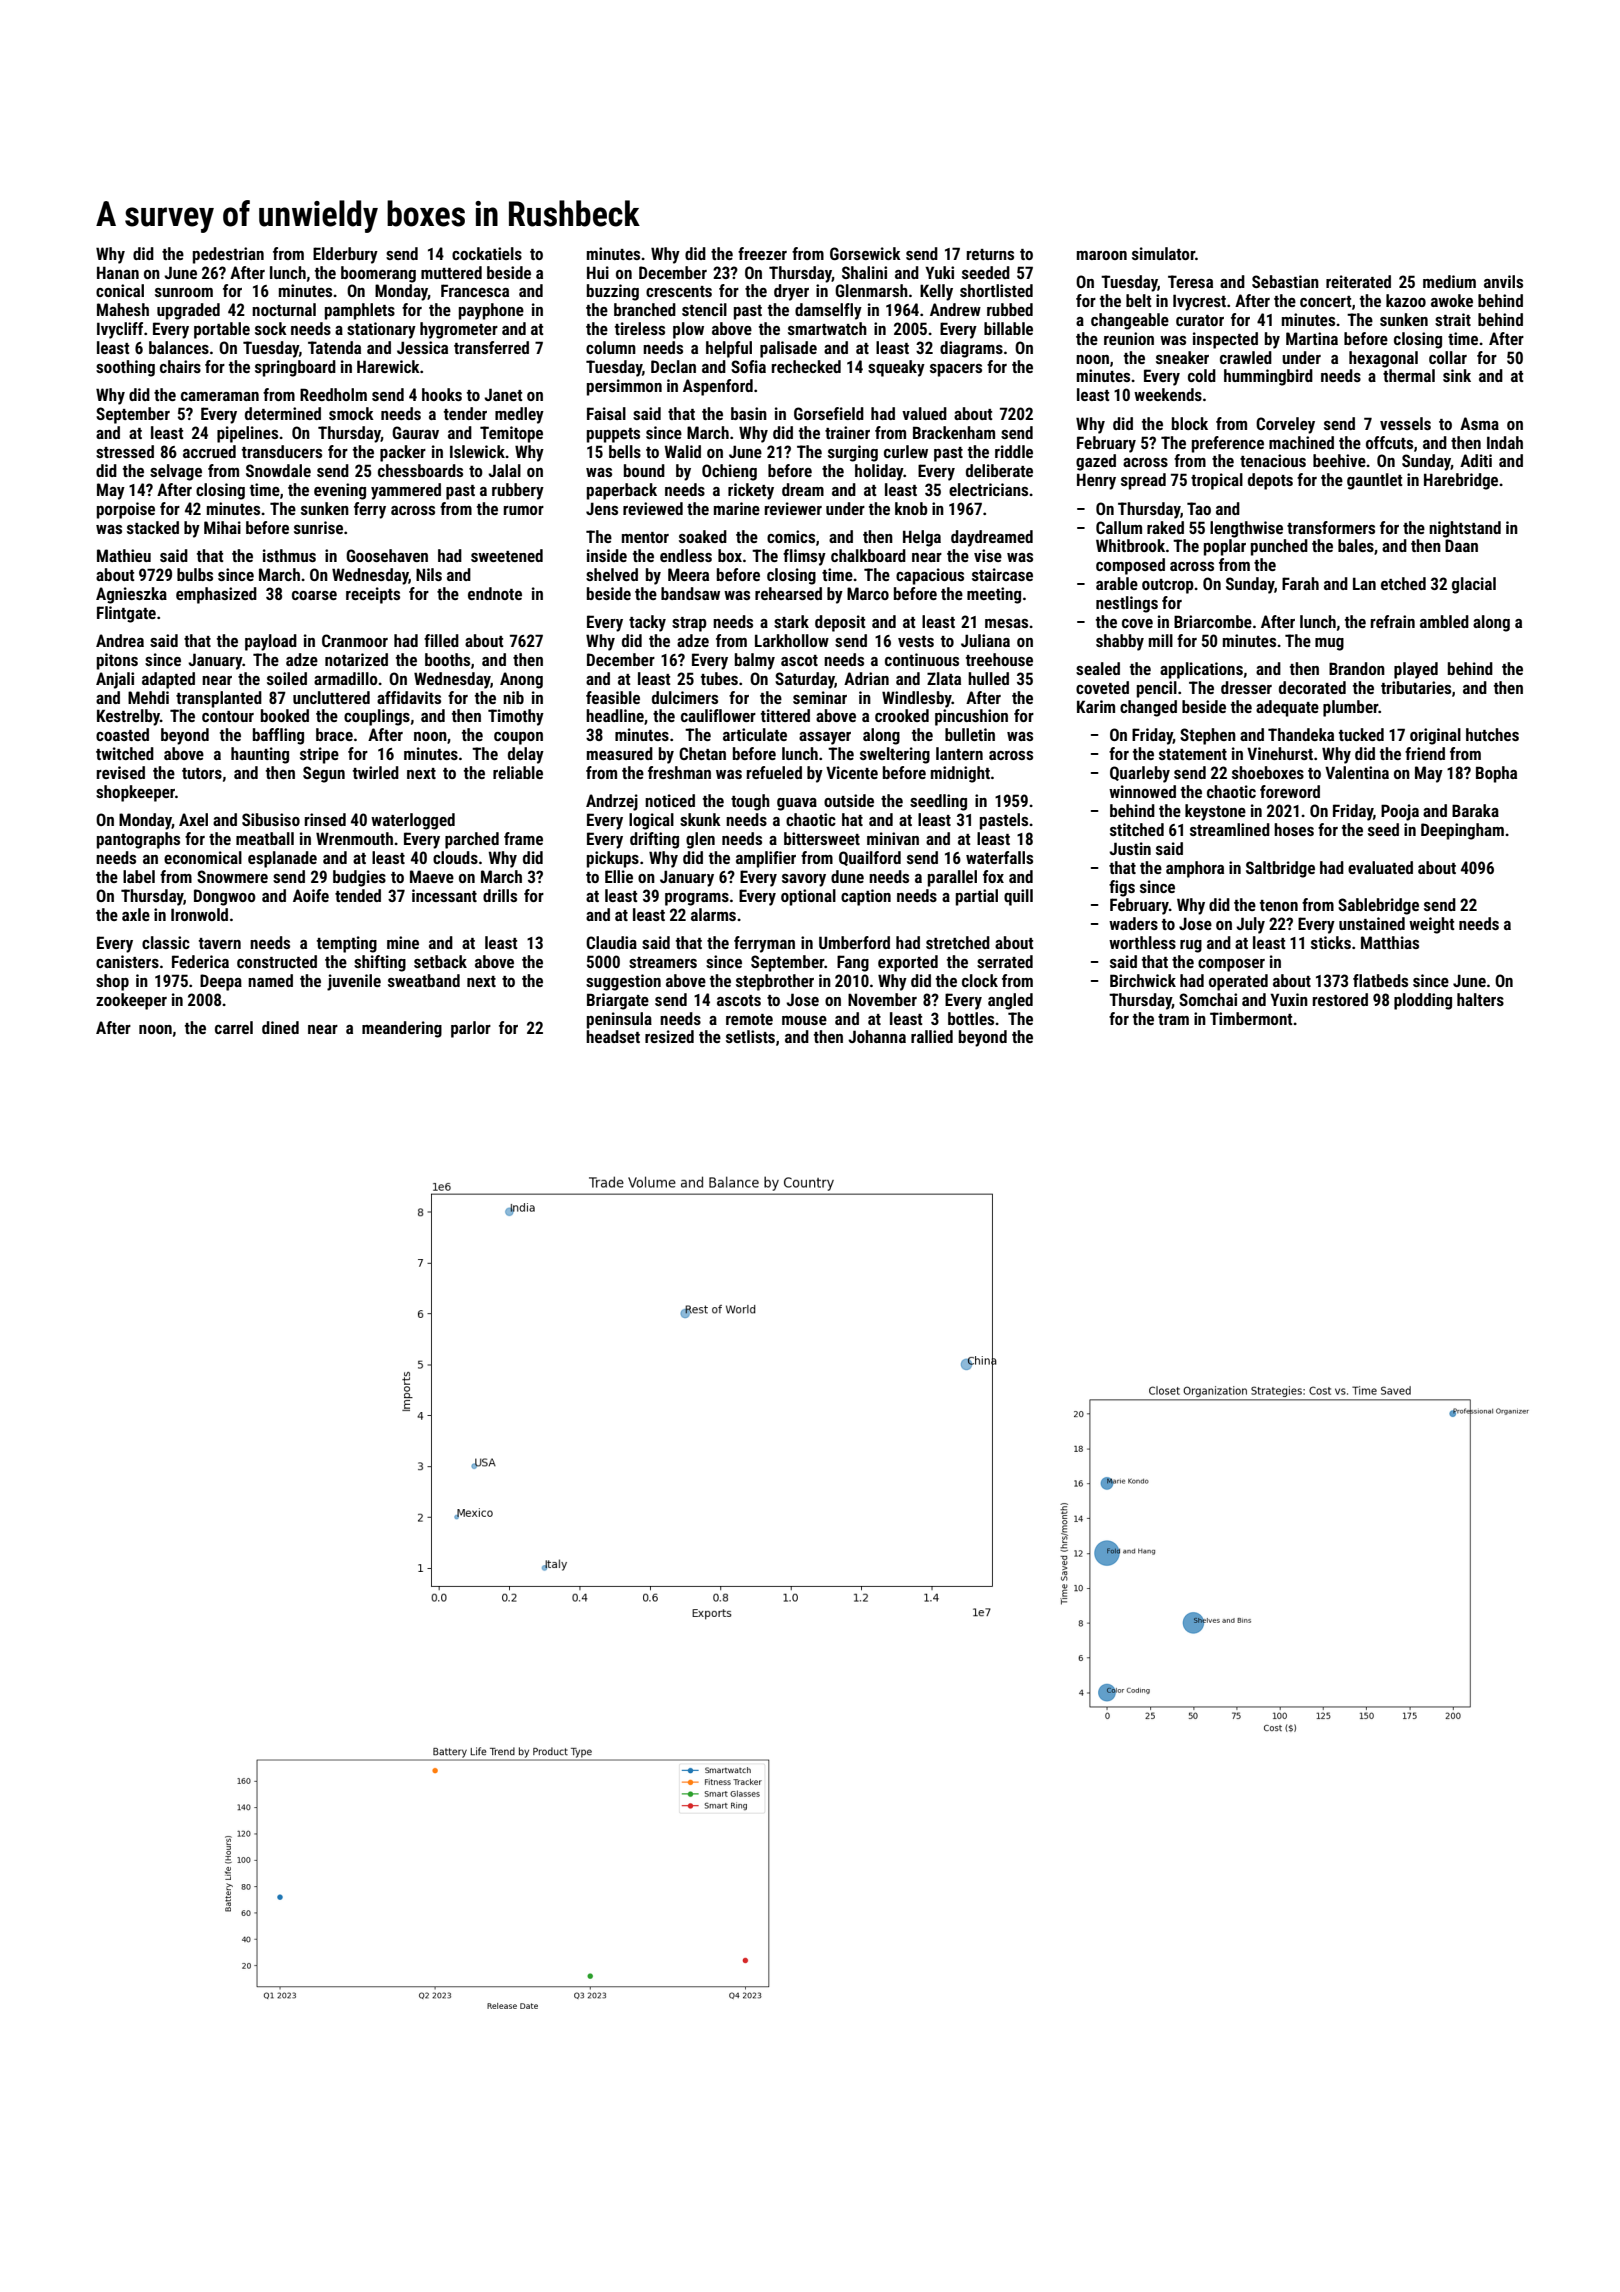 This screenshot has height=2292, width=1620. What do you see at coordinates (1375, 481) in the screenshot?
I see `gauntlet` at bounding box center [1375, 481].
